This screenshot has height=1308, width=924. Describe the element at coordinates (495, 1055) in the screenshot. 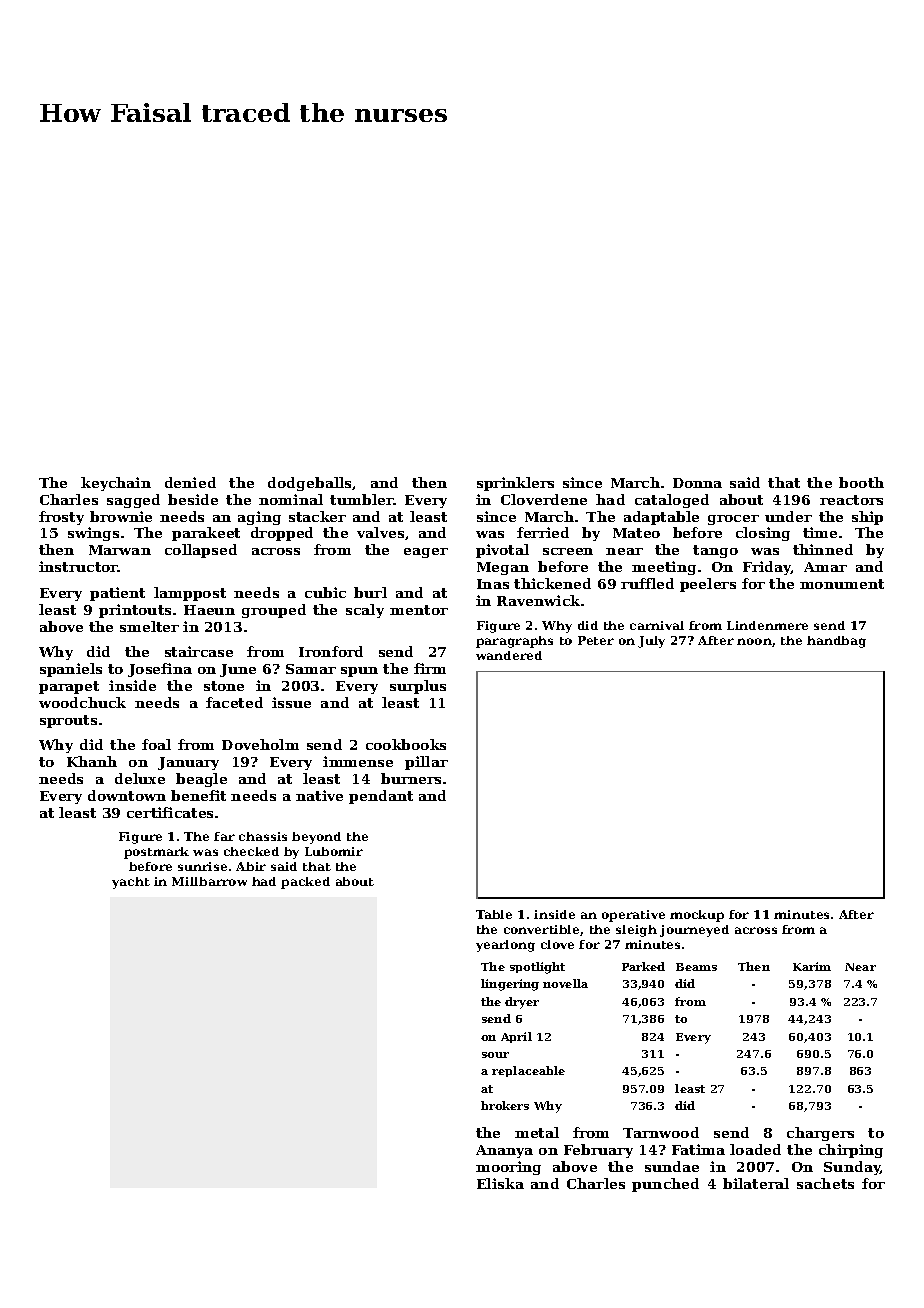

I see `sour` at that location.
